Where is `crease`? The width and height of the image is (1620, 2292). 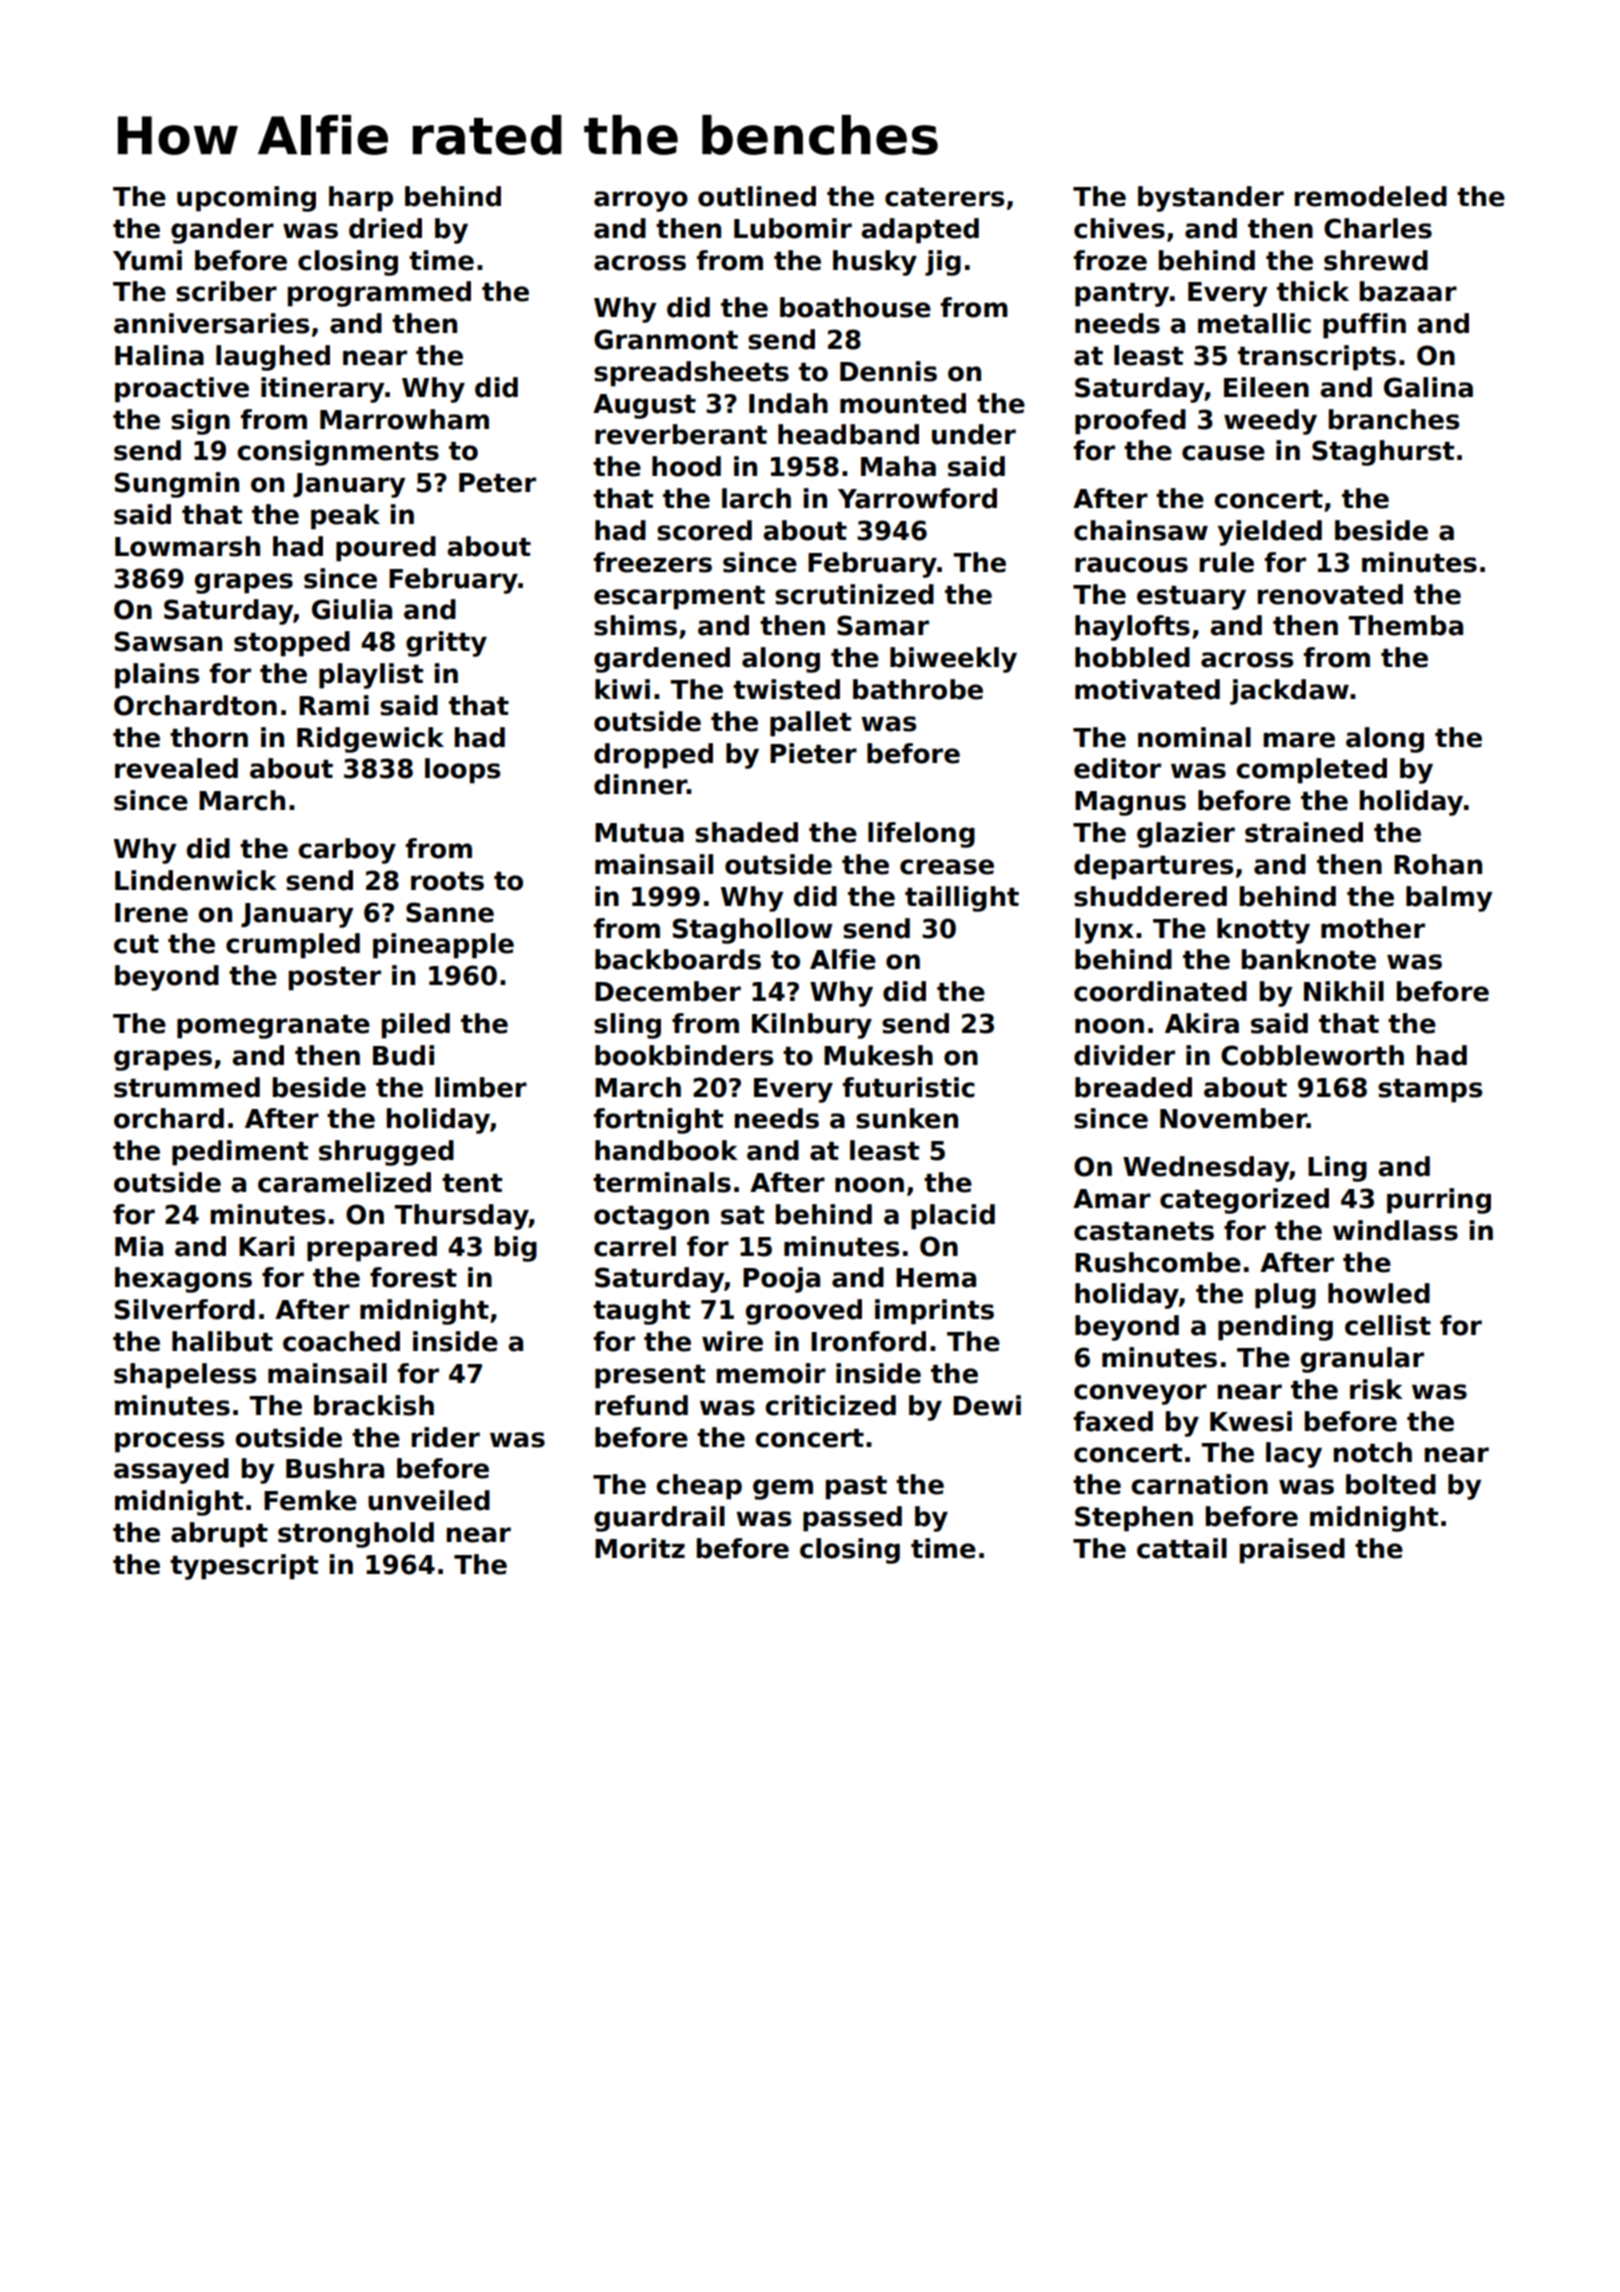 crease is located at coordinates (947, 867).
